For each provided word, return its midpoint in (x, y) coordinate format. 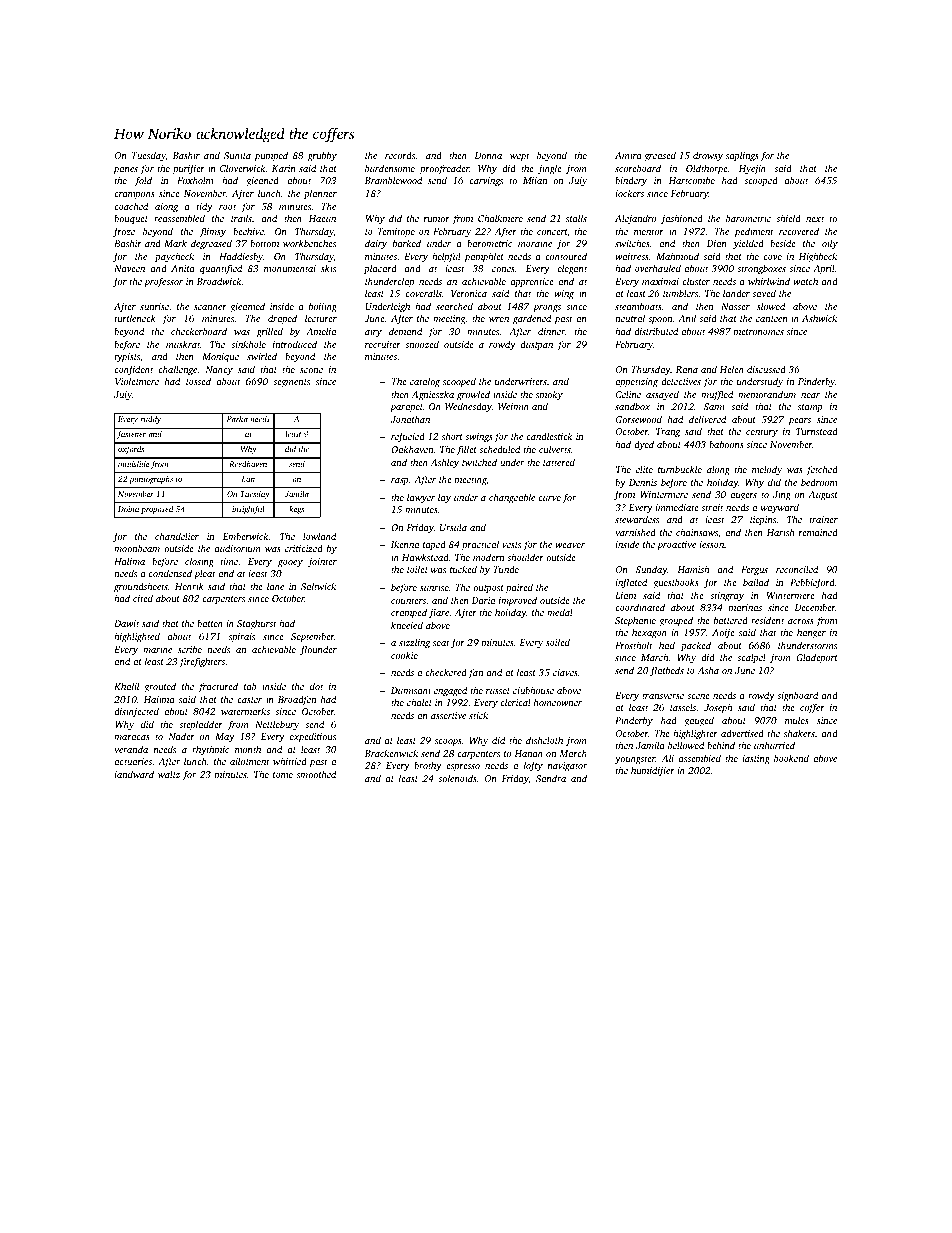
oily (830, 244)
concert (552, 233)
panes (126, 170)
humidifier (653, 771)
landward (134, 774)
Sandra (551, 778)
